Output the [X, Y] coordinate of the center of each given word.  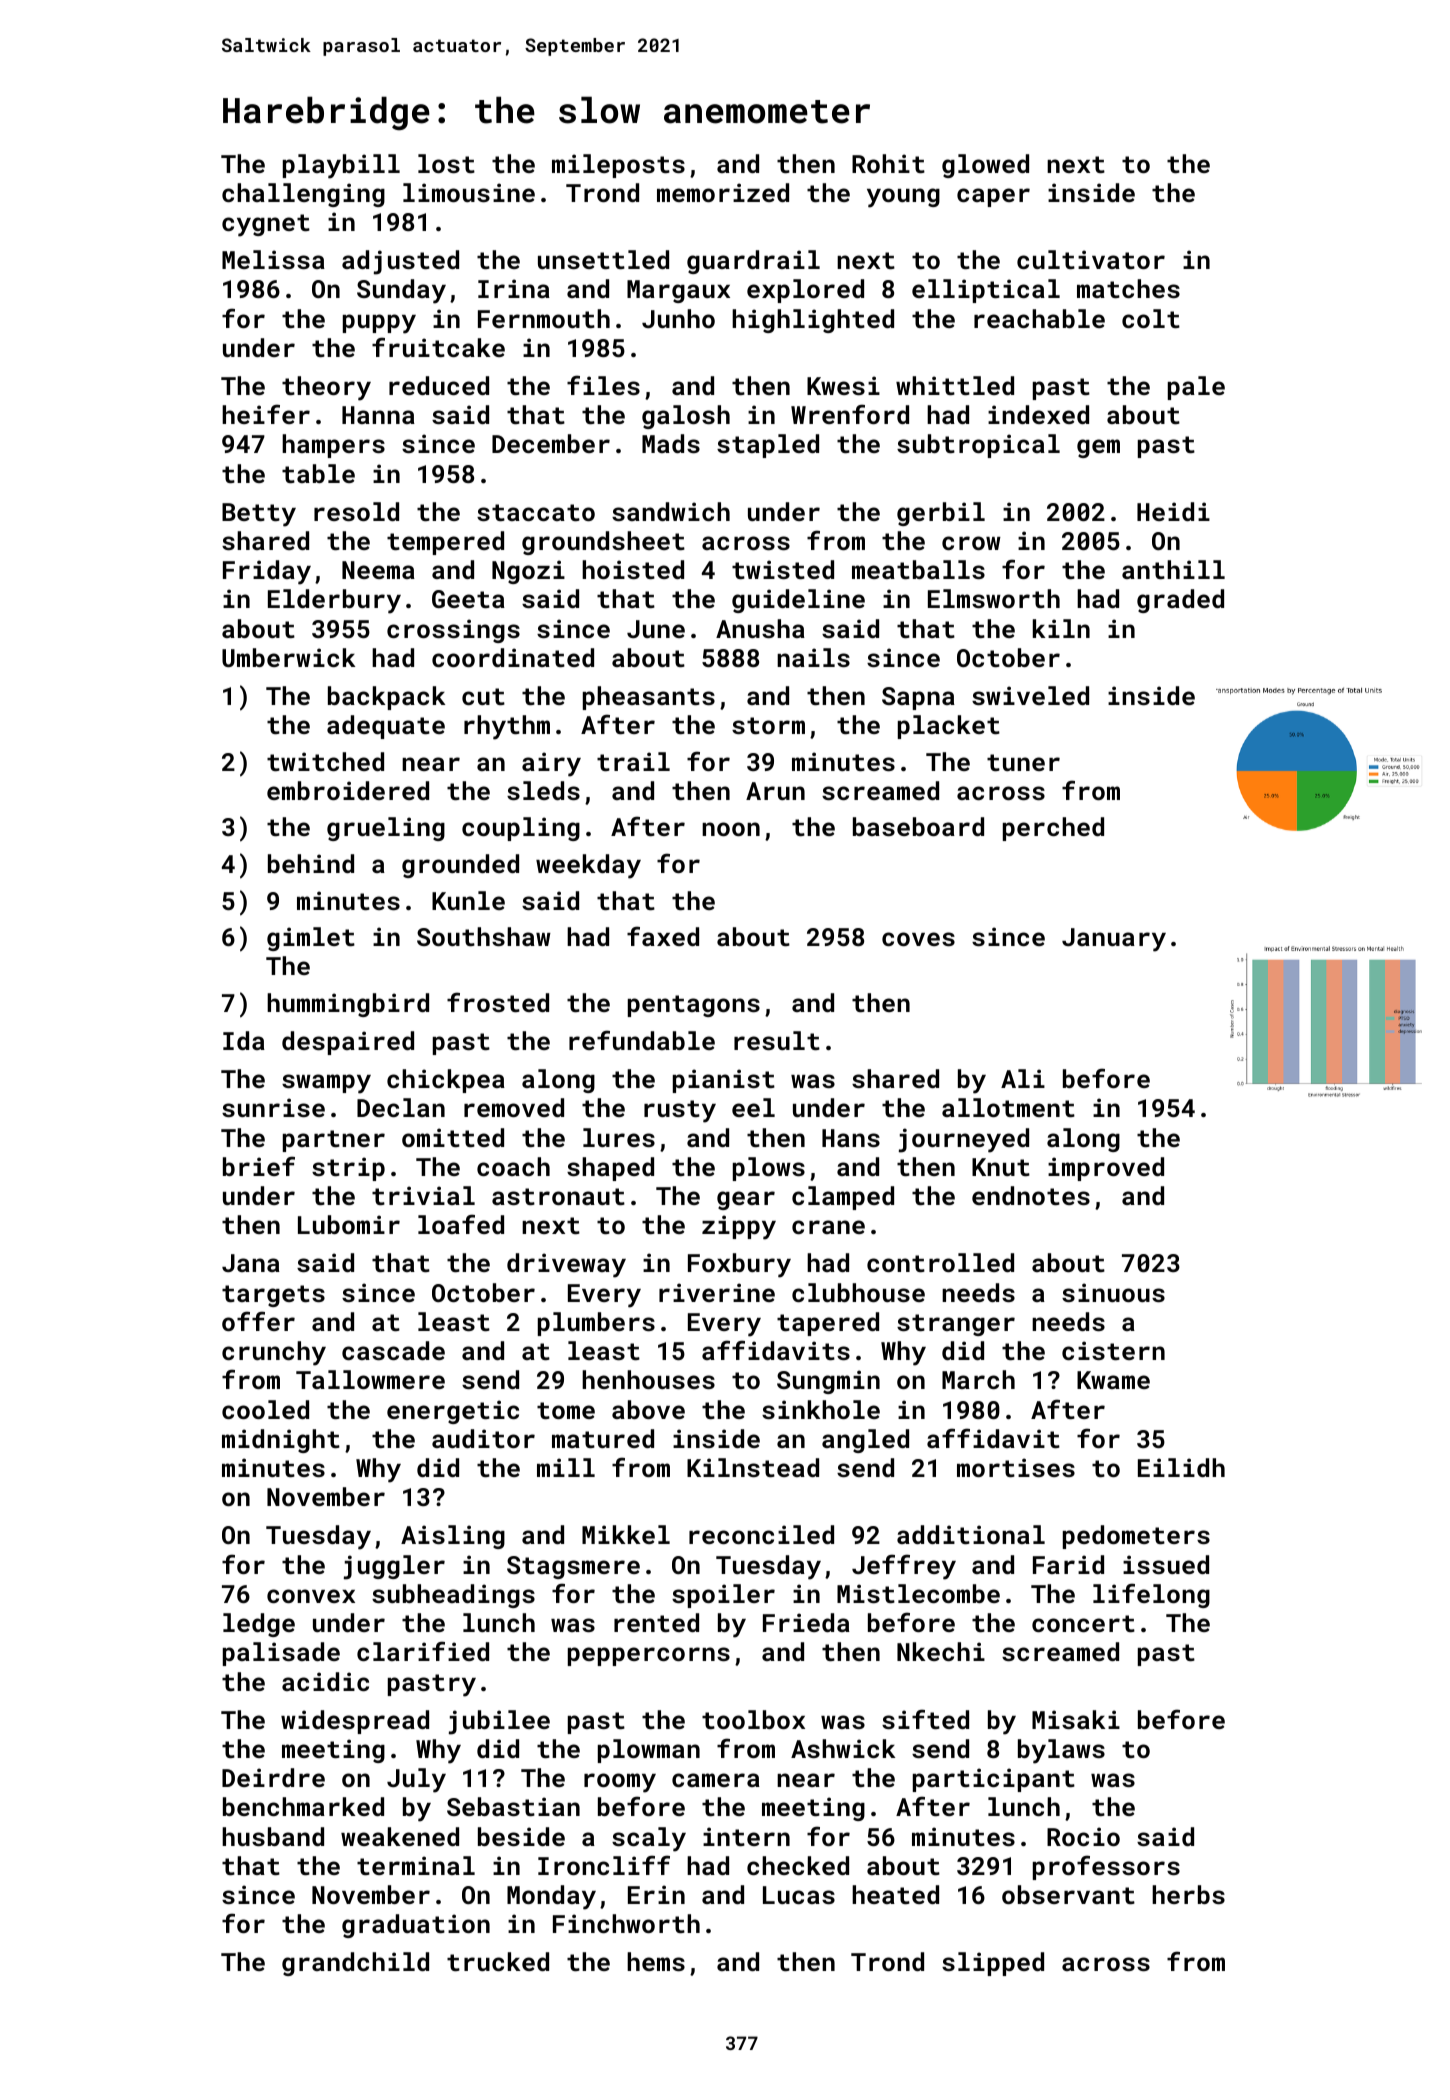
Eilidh [1181, 1467]
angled [865, 1441]
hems [656, 1961]
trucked [498, 1961]
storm [768, 725]
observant [1068, 1894]
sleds [543, 790]
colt [1151, 318]
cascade [393, 1350]
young [903, 198]
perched [1053, 829]
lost [446, 163]
